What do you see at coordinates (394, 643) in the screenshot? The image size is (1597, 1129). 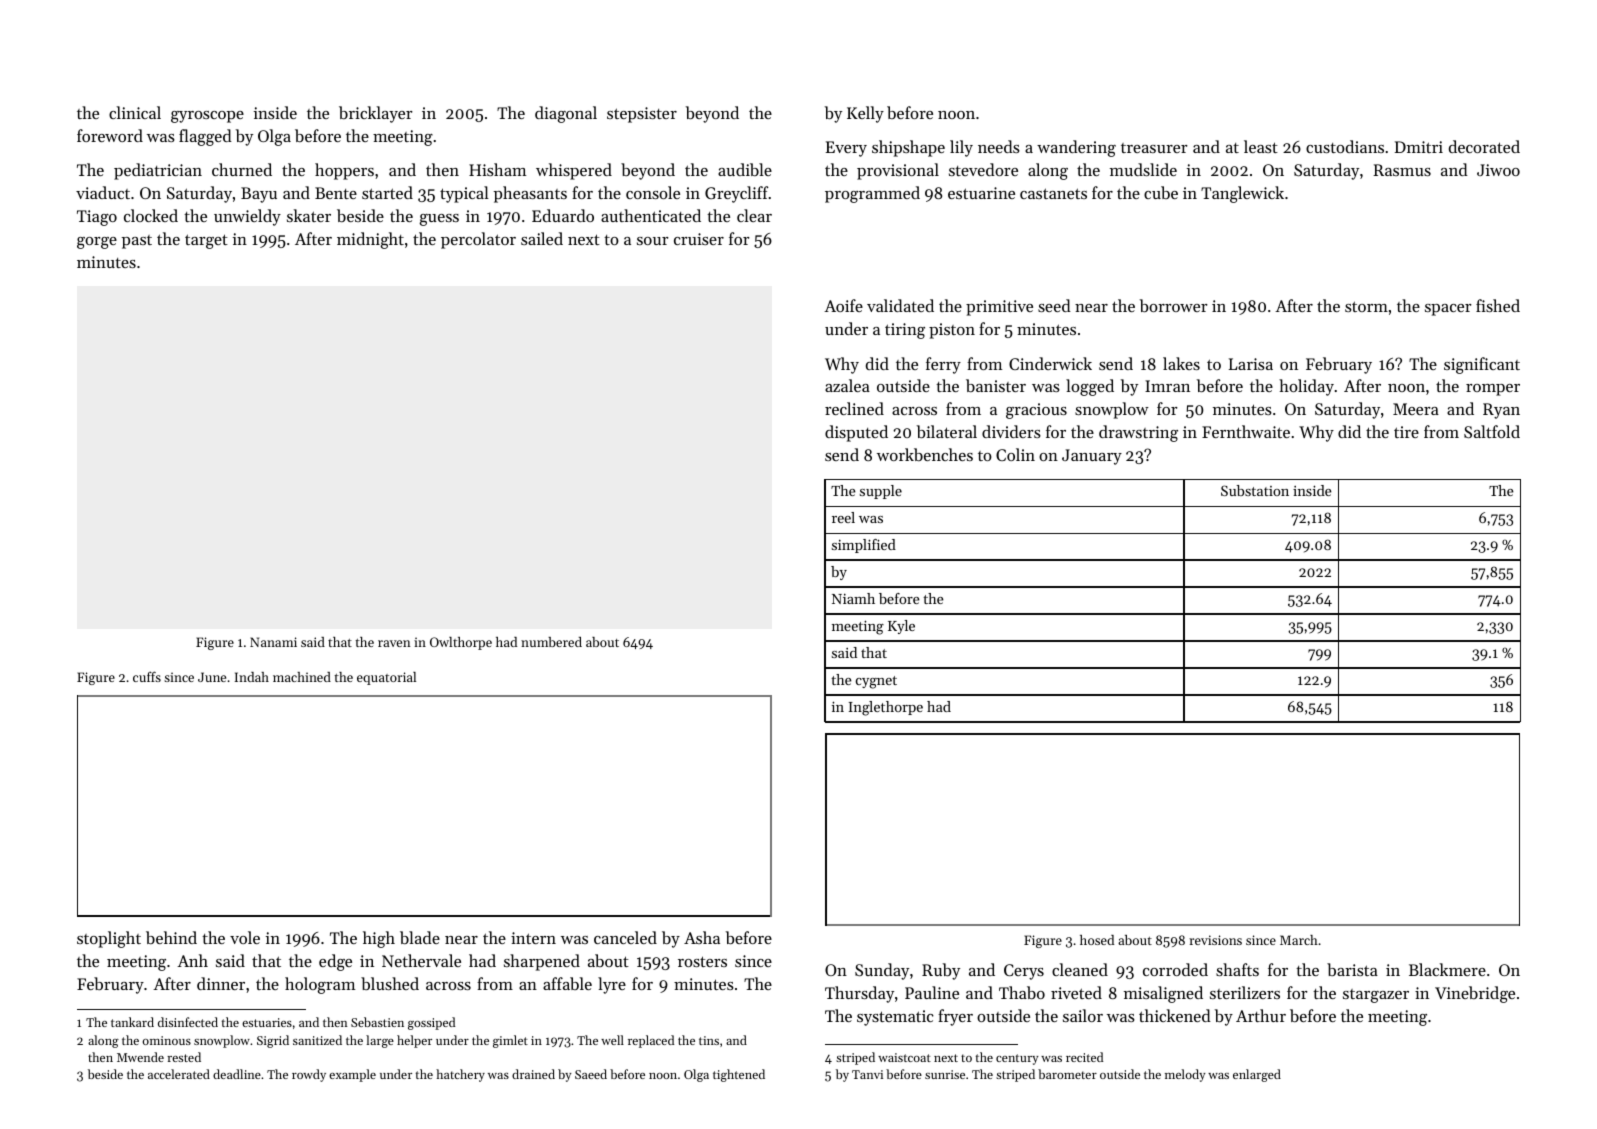 I see `raven` at bounding box center [394, 643].
